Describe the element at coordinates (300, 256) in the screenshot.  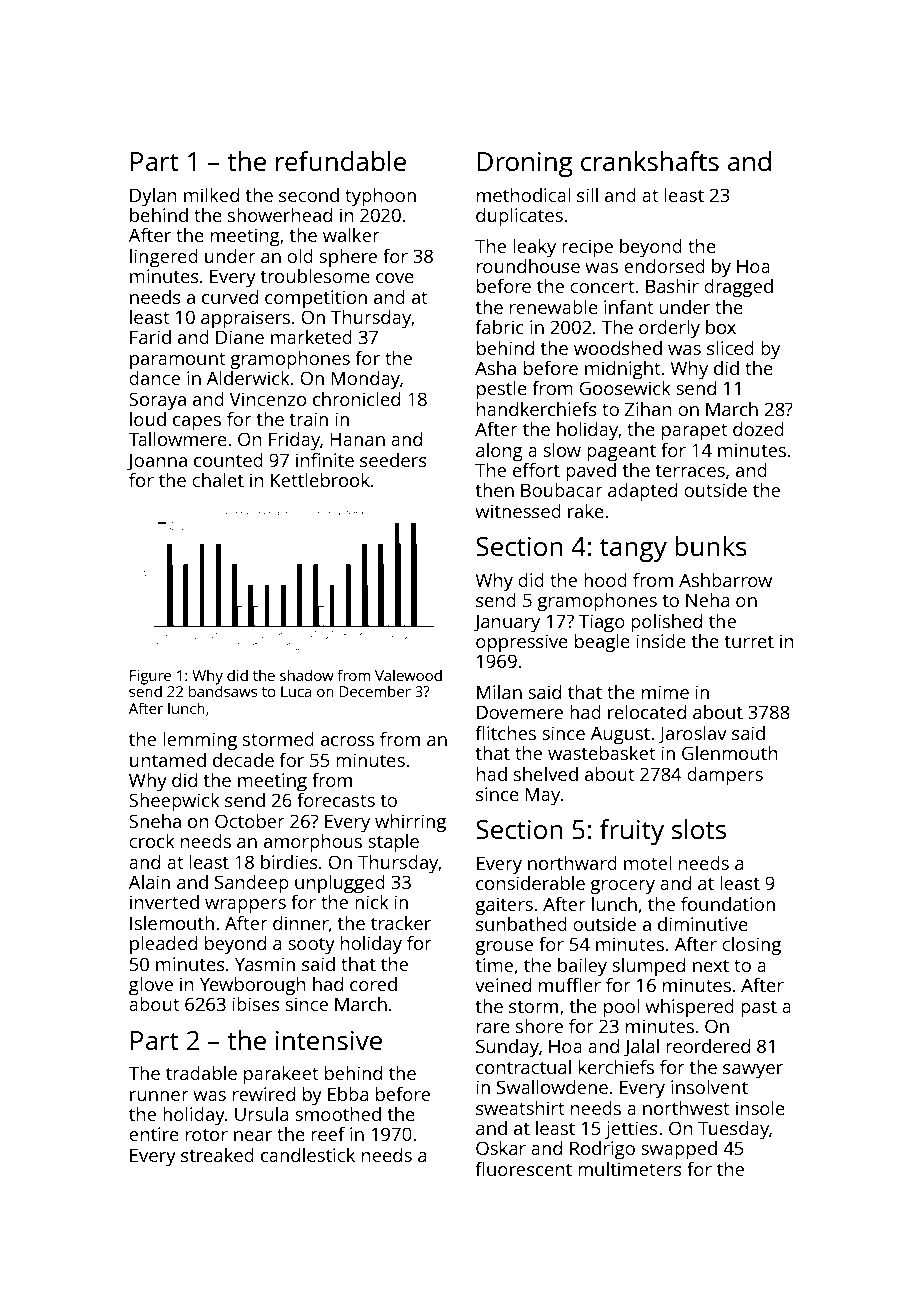
I see `old` at that location.
